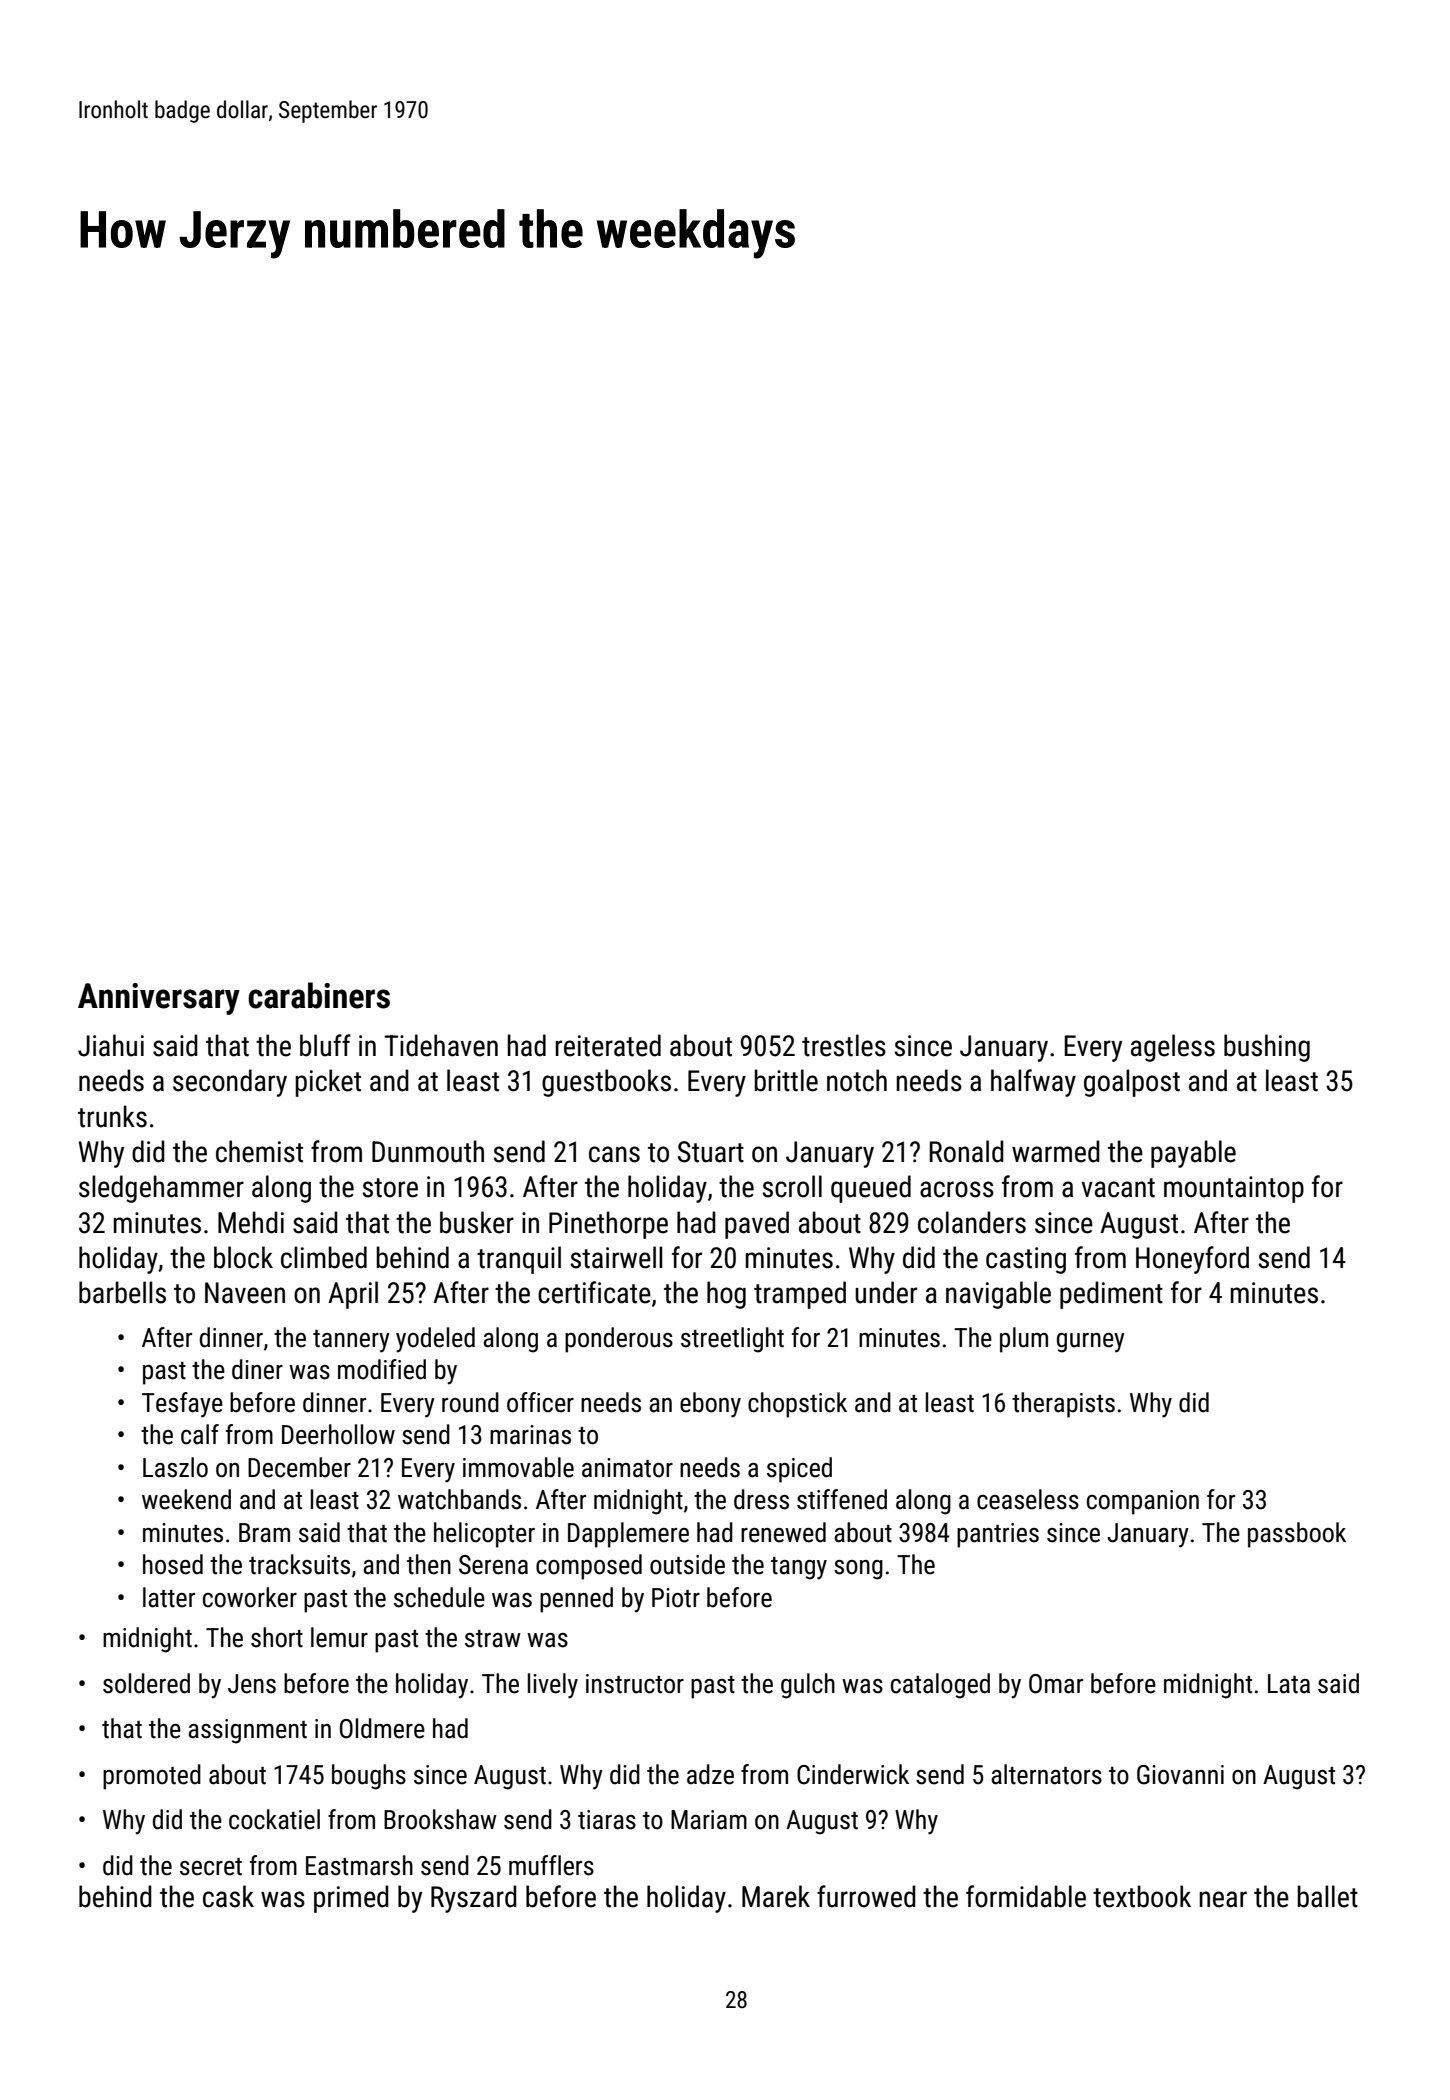 The image size is (1450, 2100). Describe the element at coordinates (1267, 1048) in the document. I see `bushing` at that location.
